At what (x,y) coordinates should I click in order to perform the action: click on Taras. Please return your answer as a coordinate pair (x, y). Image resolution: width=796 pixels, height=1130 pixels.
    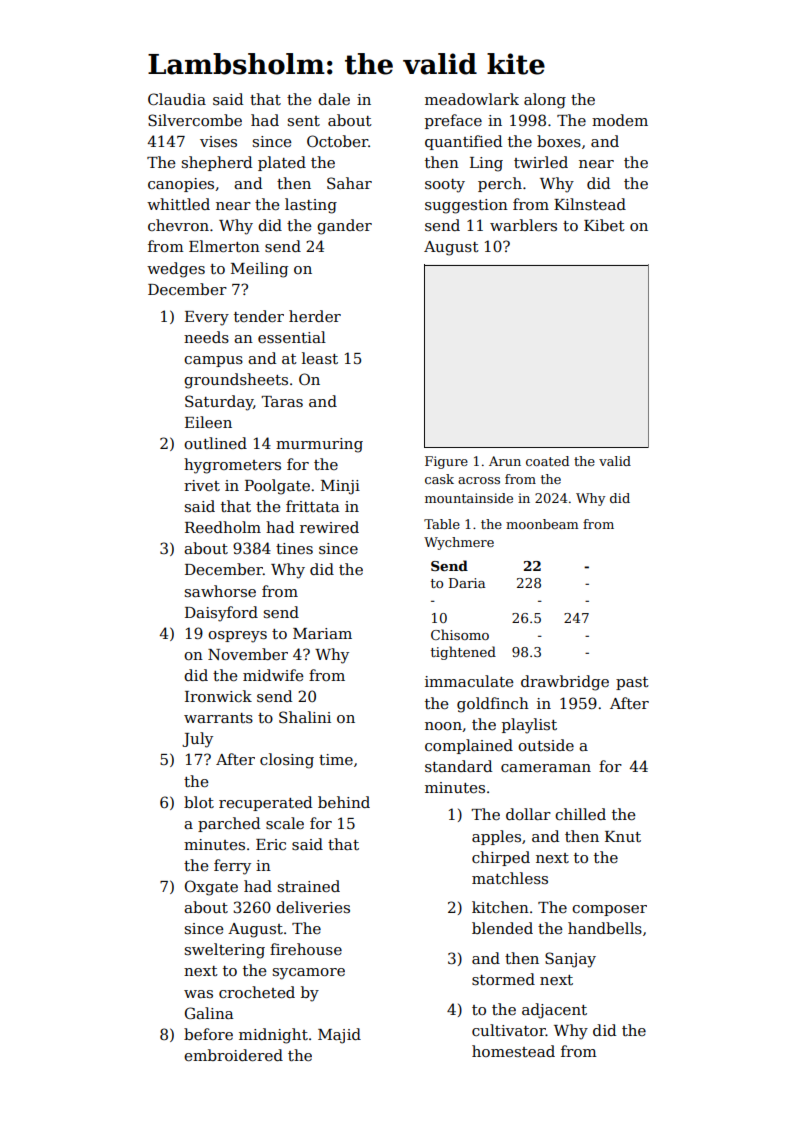
    Looking at the image, I should click on (282, 401).
